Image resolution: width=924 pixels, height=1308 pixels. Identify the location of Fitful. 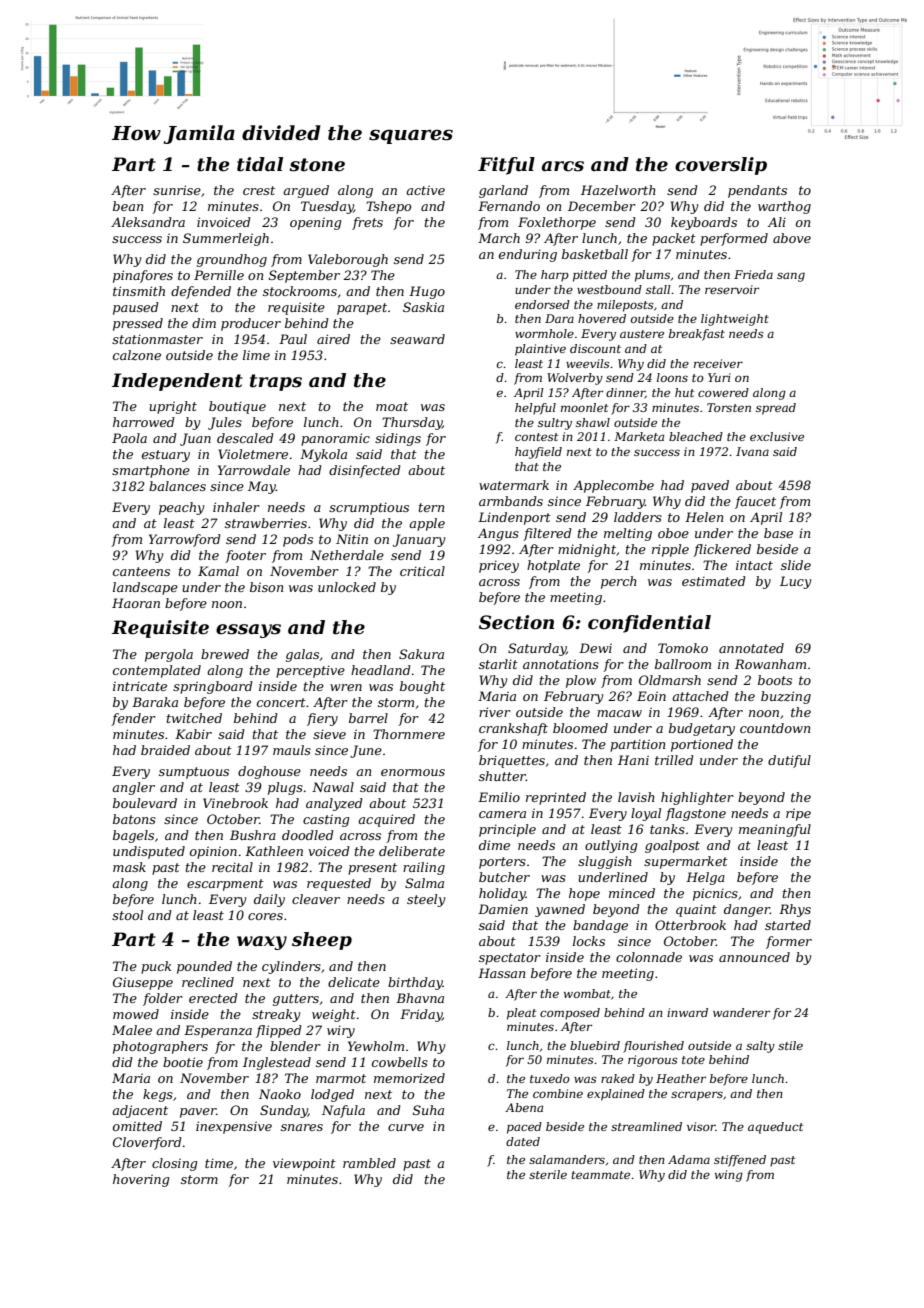
(506, 166).
